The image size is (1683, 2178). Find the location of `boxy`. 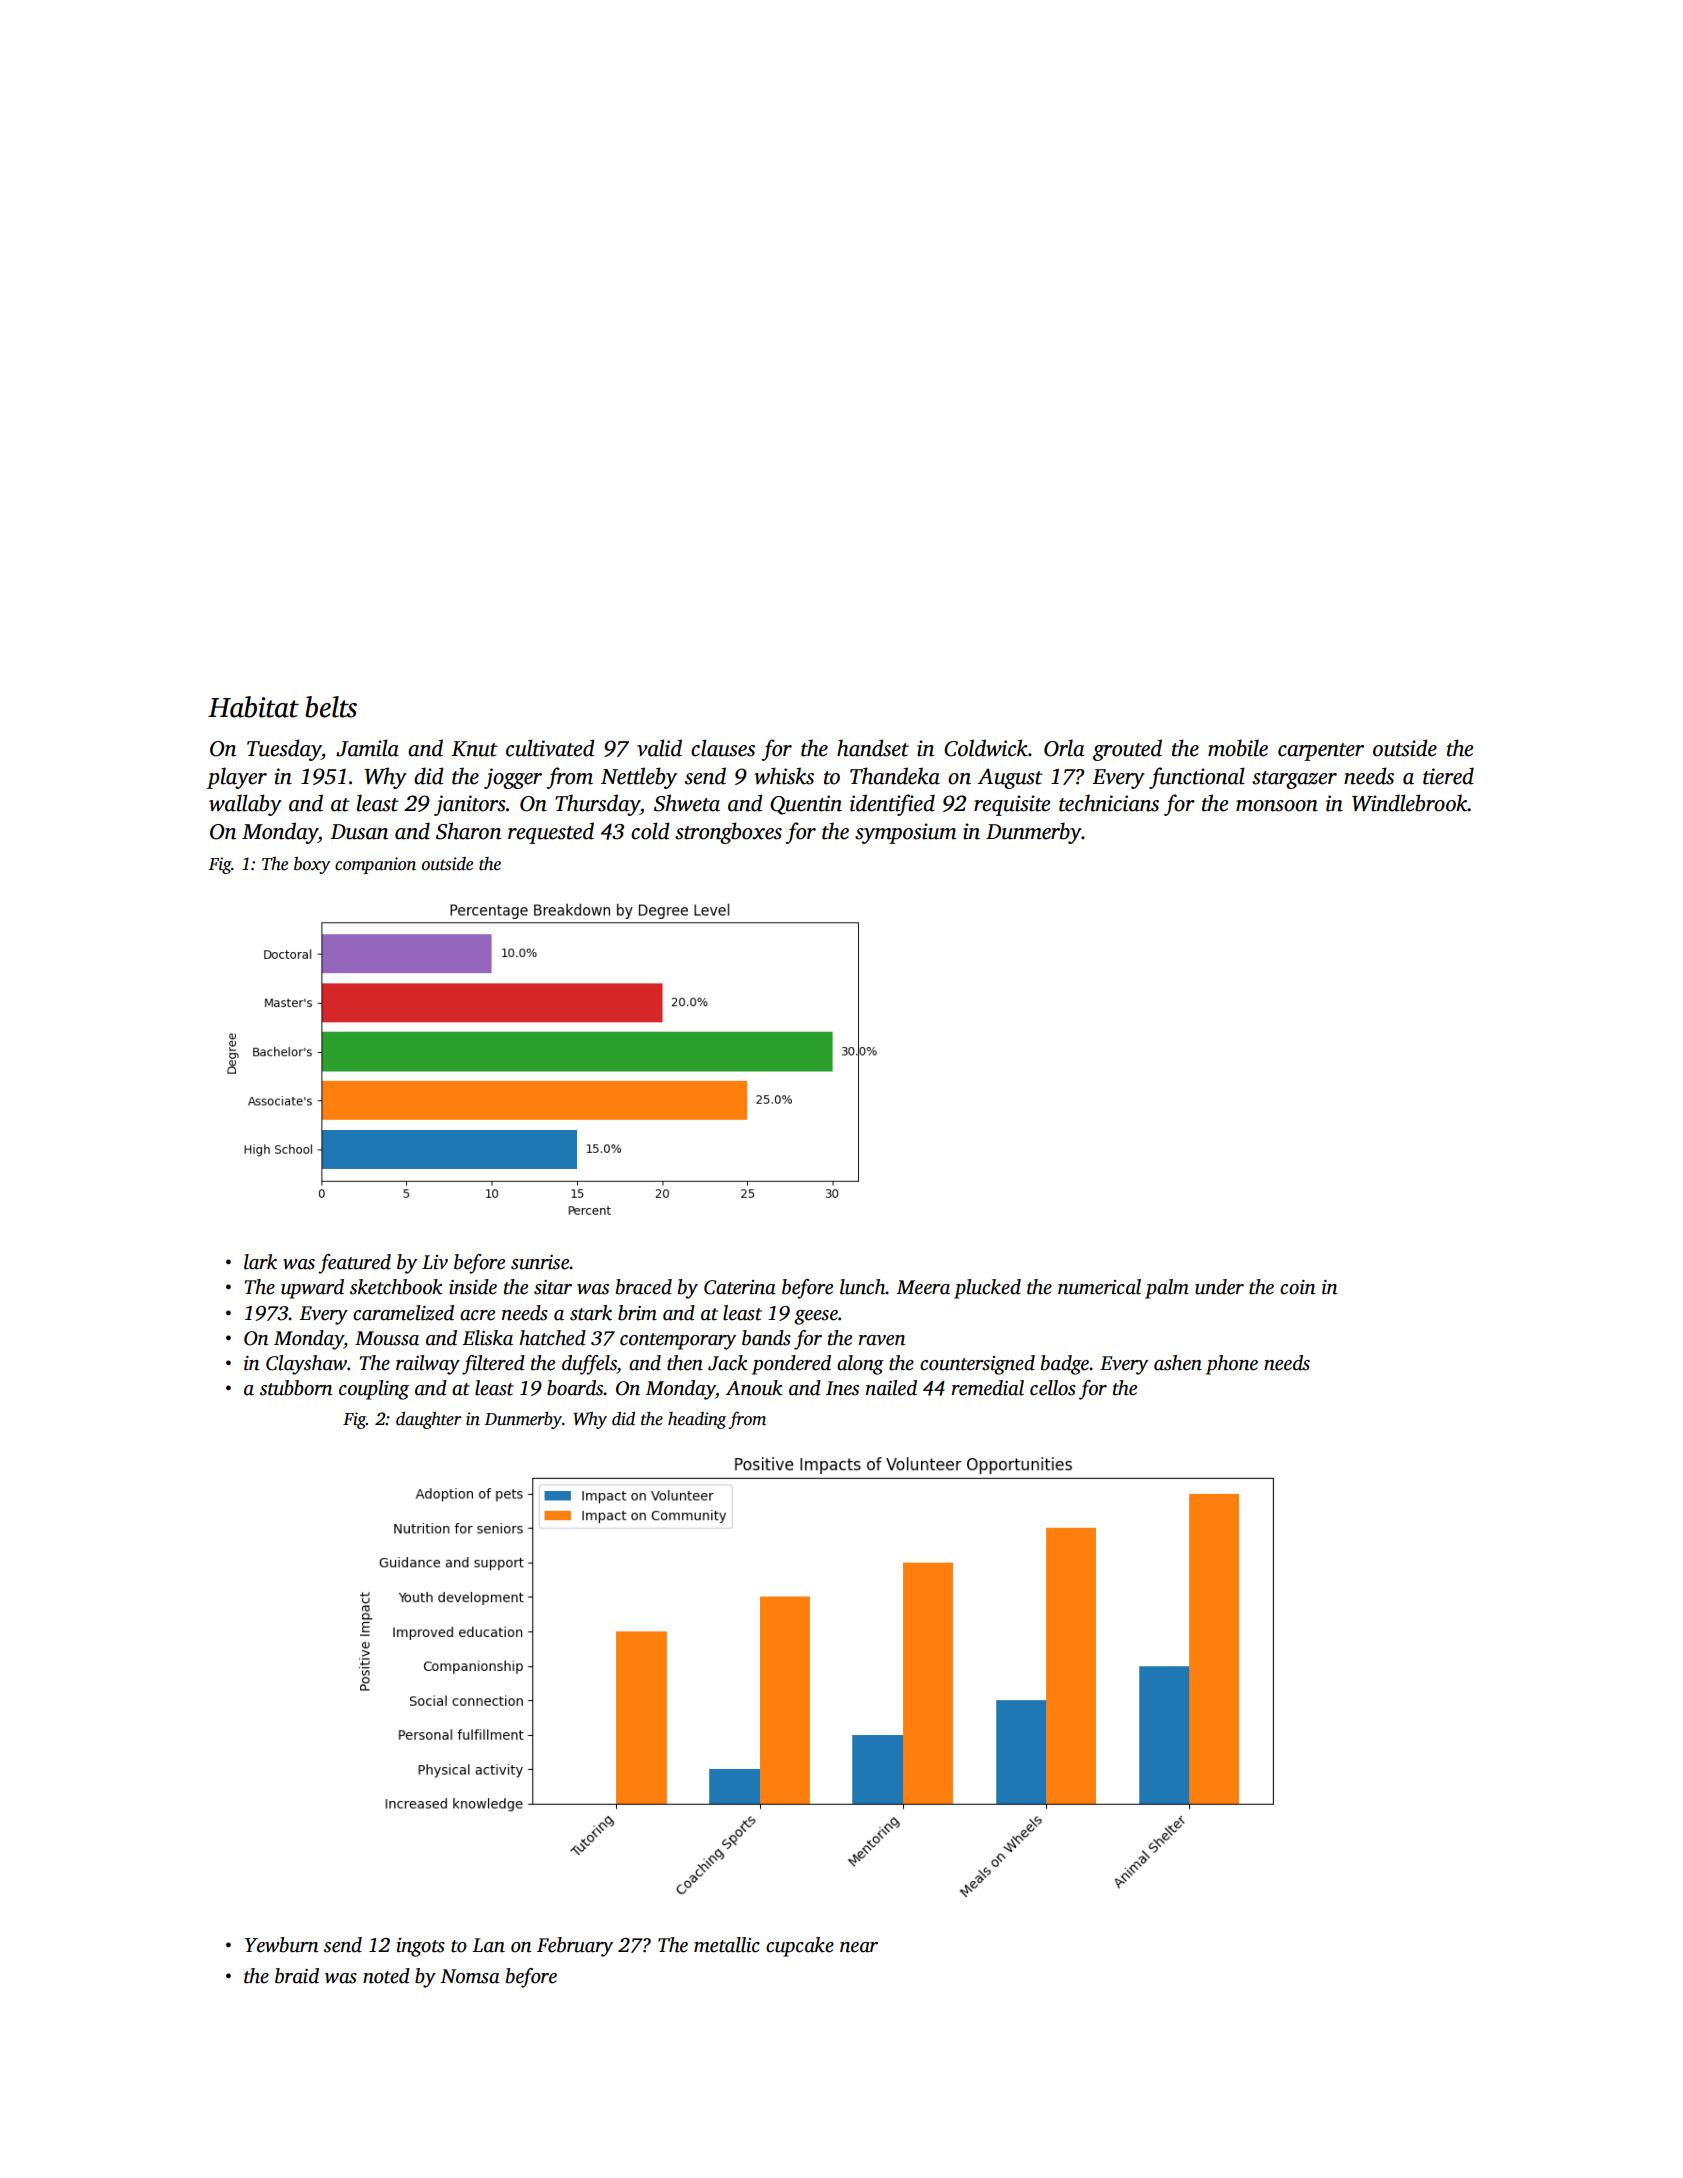

boxy is located at coordinates (312, 865).
